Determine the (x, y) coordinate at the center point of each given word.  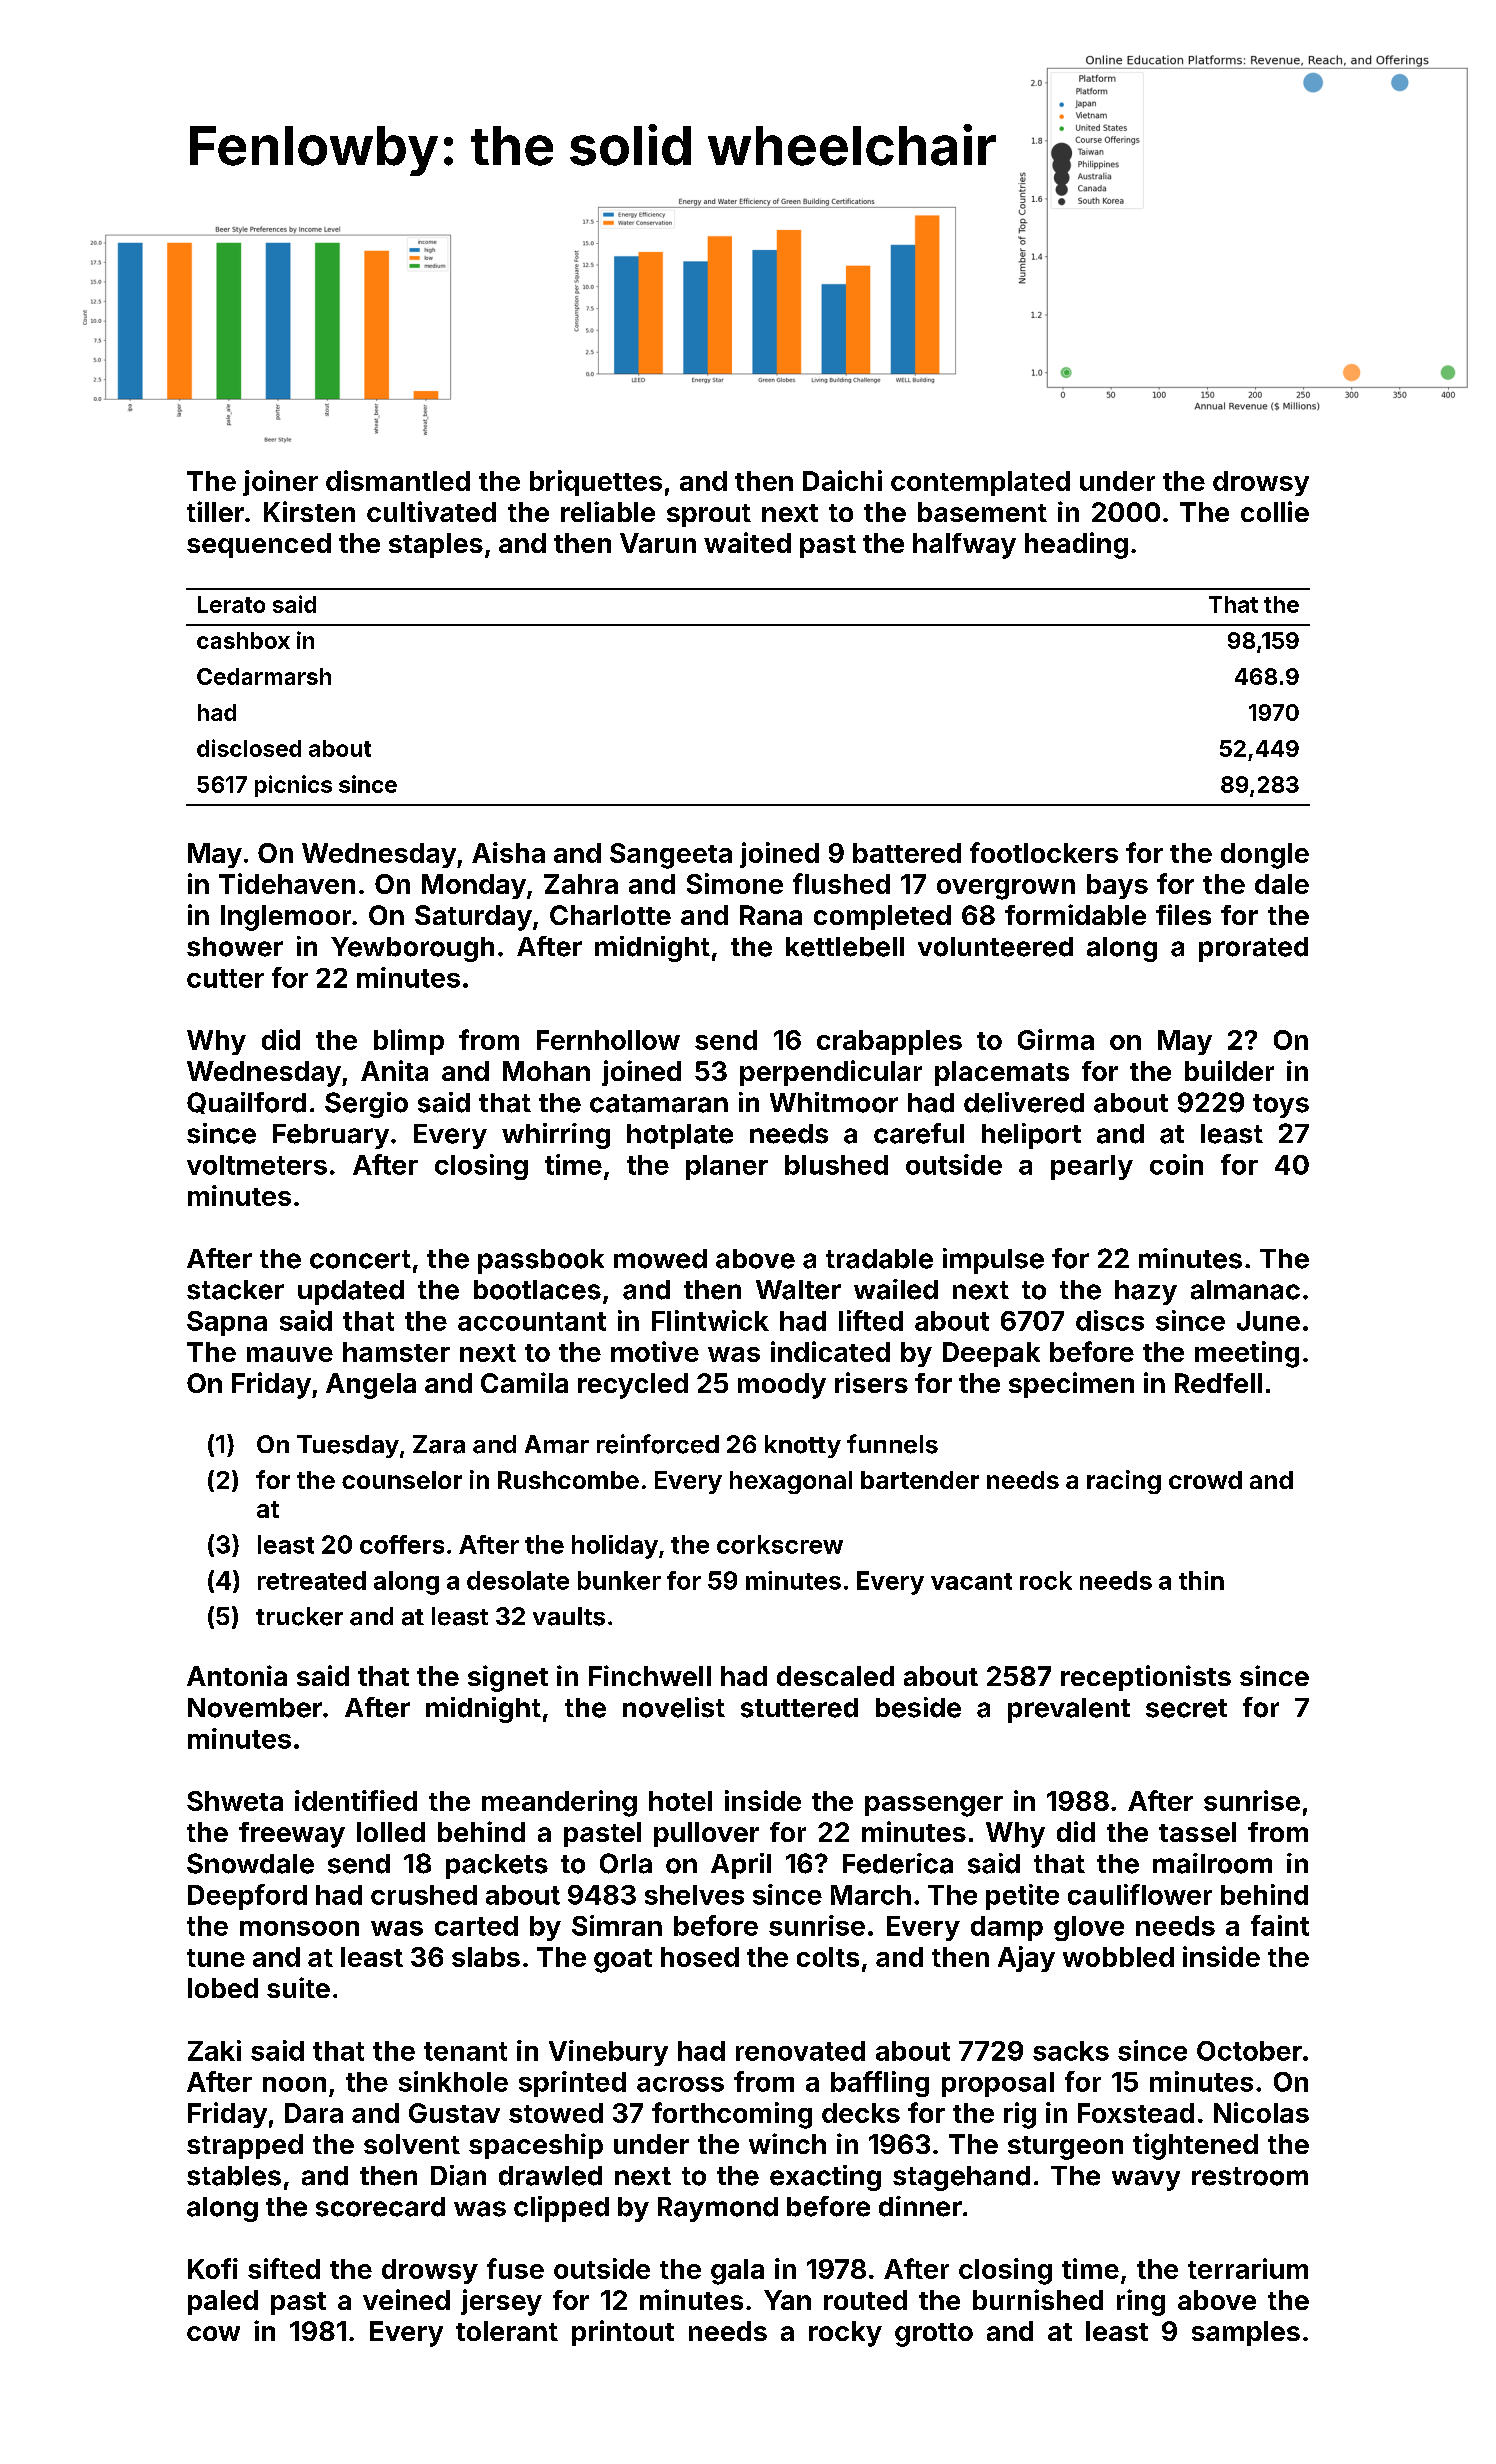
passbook (541, 1261)
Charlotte (610, 915)
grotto (934, 2335)
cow (213, 2333)
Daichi (842, 480)
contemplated (980, 483)
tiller (215, 511)
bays (1117, 886)
